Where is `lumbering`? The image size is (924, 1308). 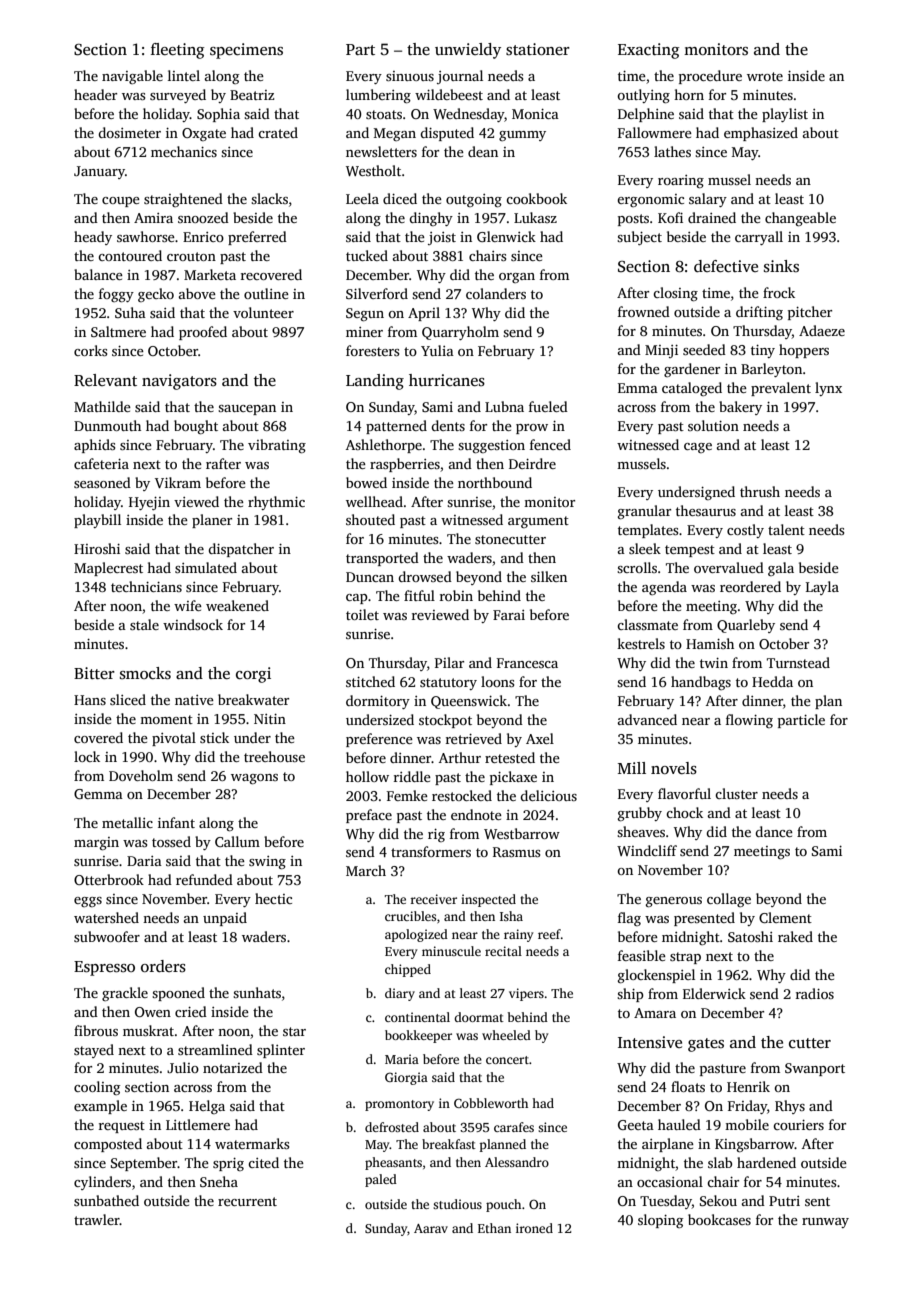 lumbering is located at coordinates (378, 96).
